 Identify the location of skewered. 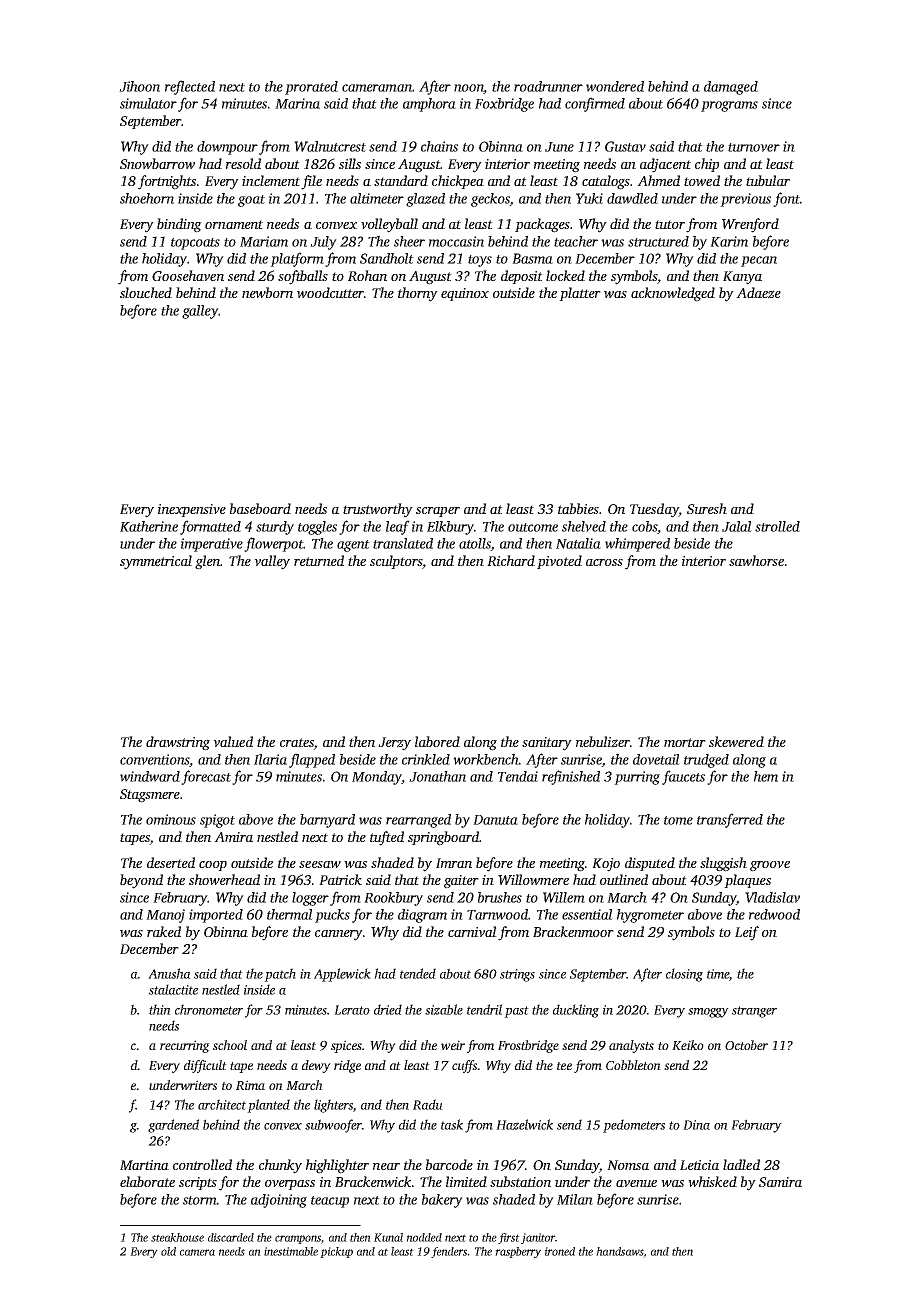
(736, 741).
